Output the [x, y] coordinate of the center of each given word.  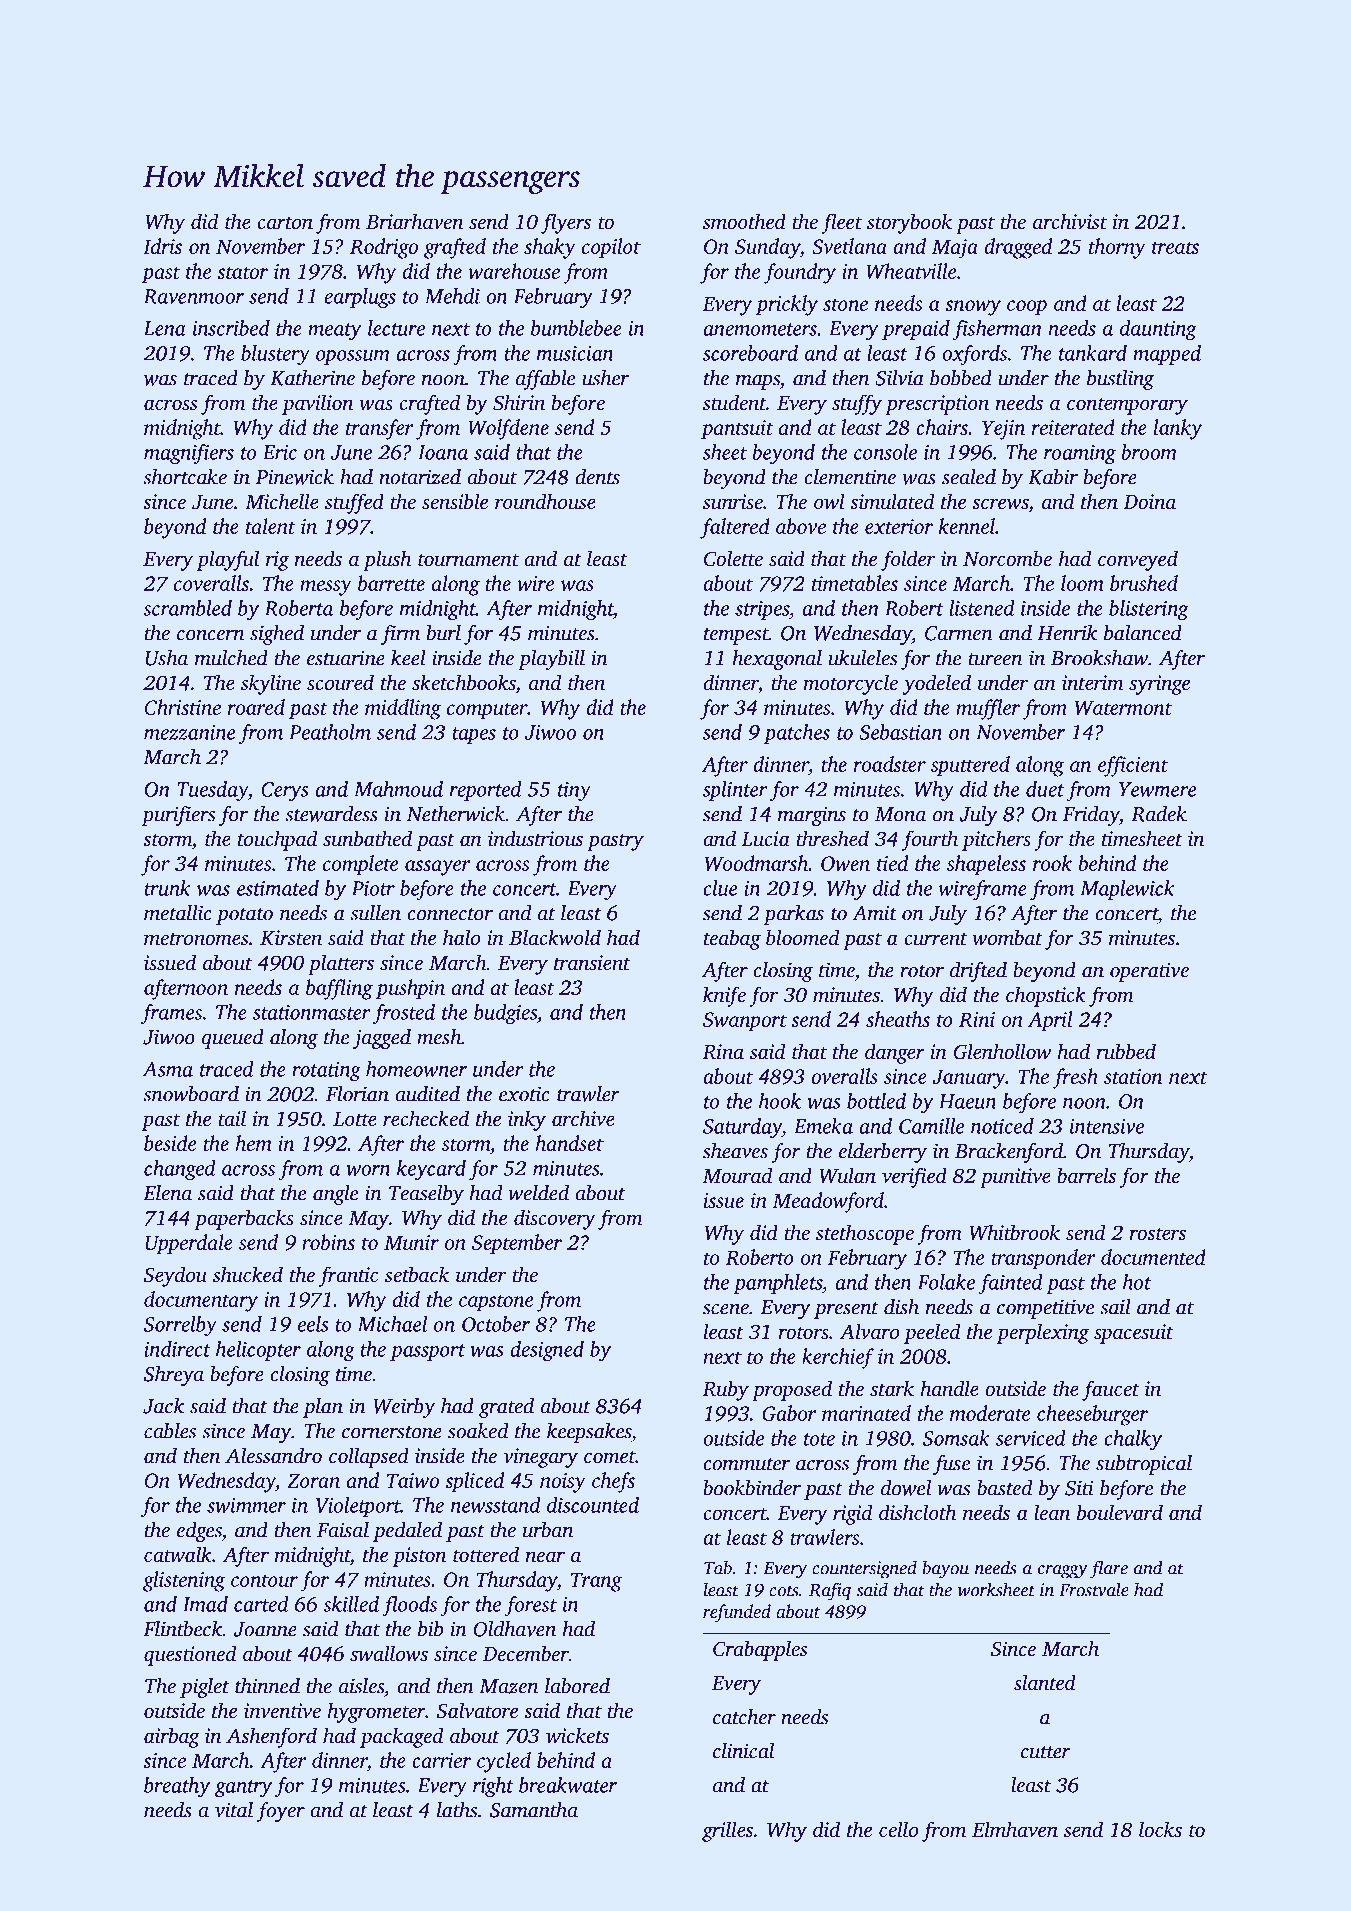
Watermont [1123, 707]
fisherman [997, 330]
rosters [1157, 1234]
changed [180, 1170]
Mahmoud [398, 789]
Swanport [745, 1022]
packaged [401, 1737]
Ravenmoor [193, 296]
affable [545, 380]
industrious [535, 838]
